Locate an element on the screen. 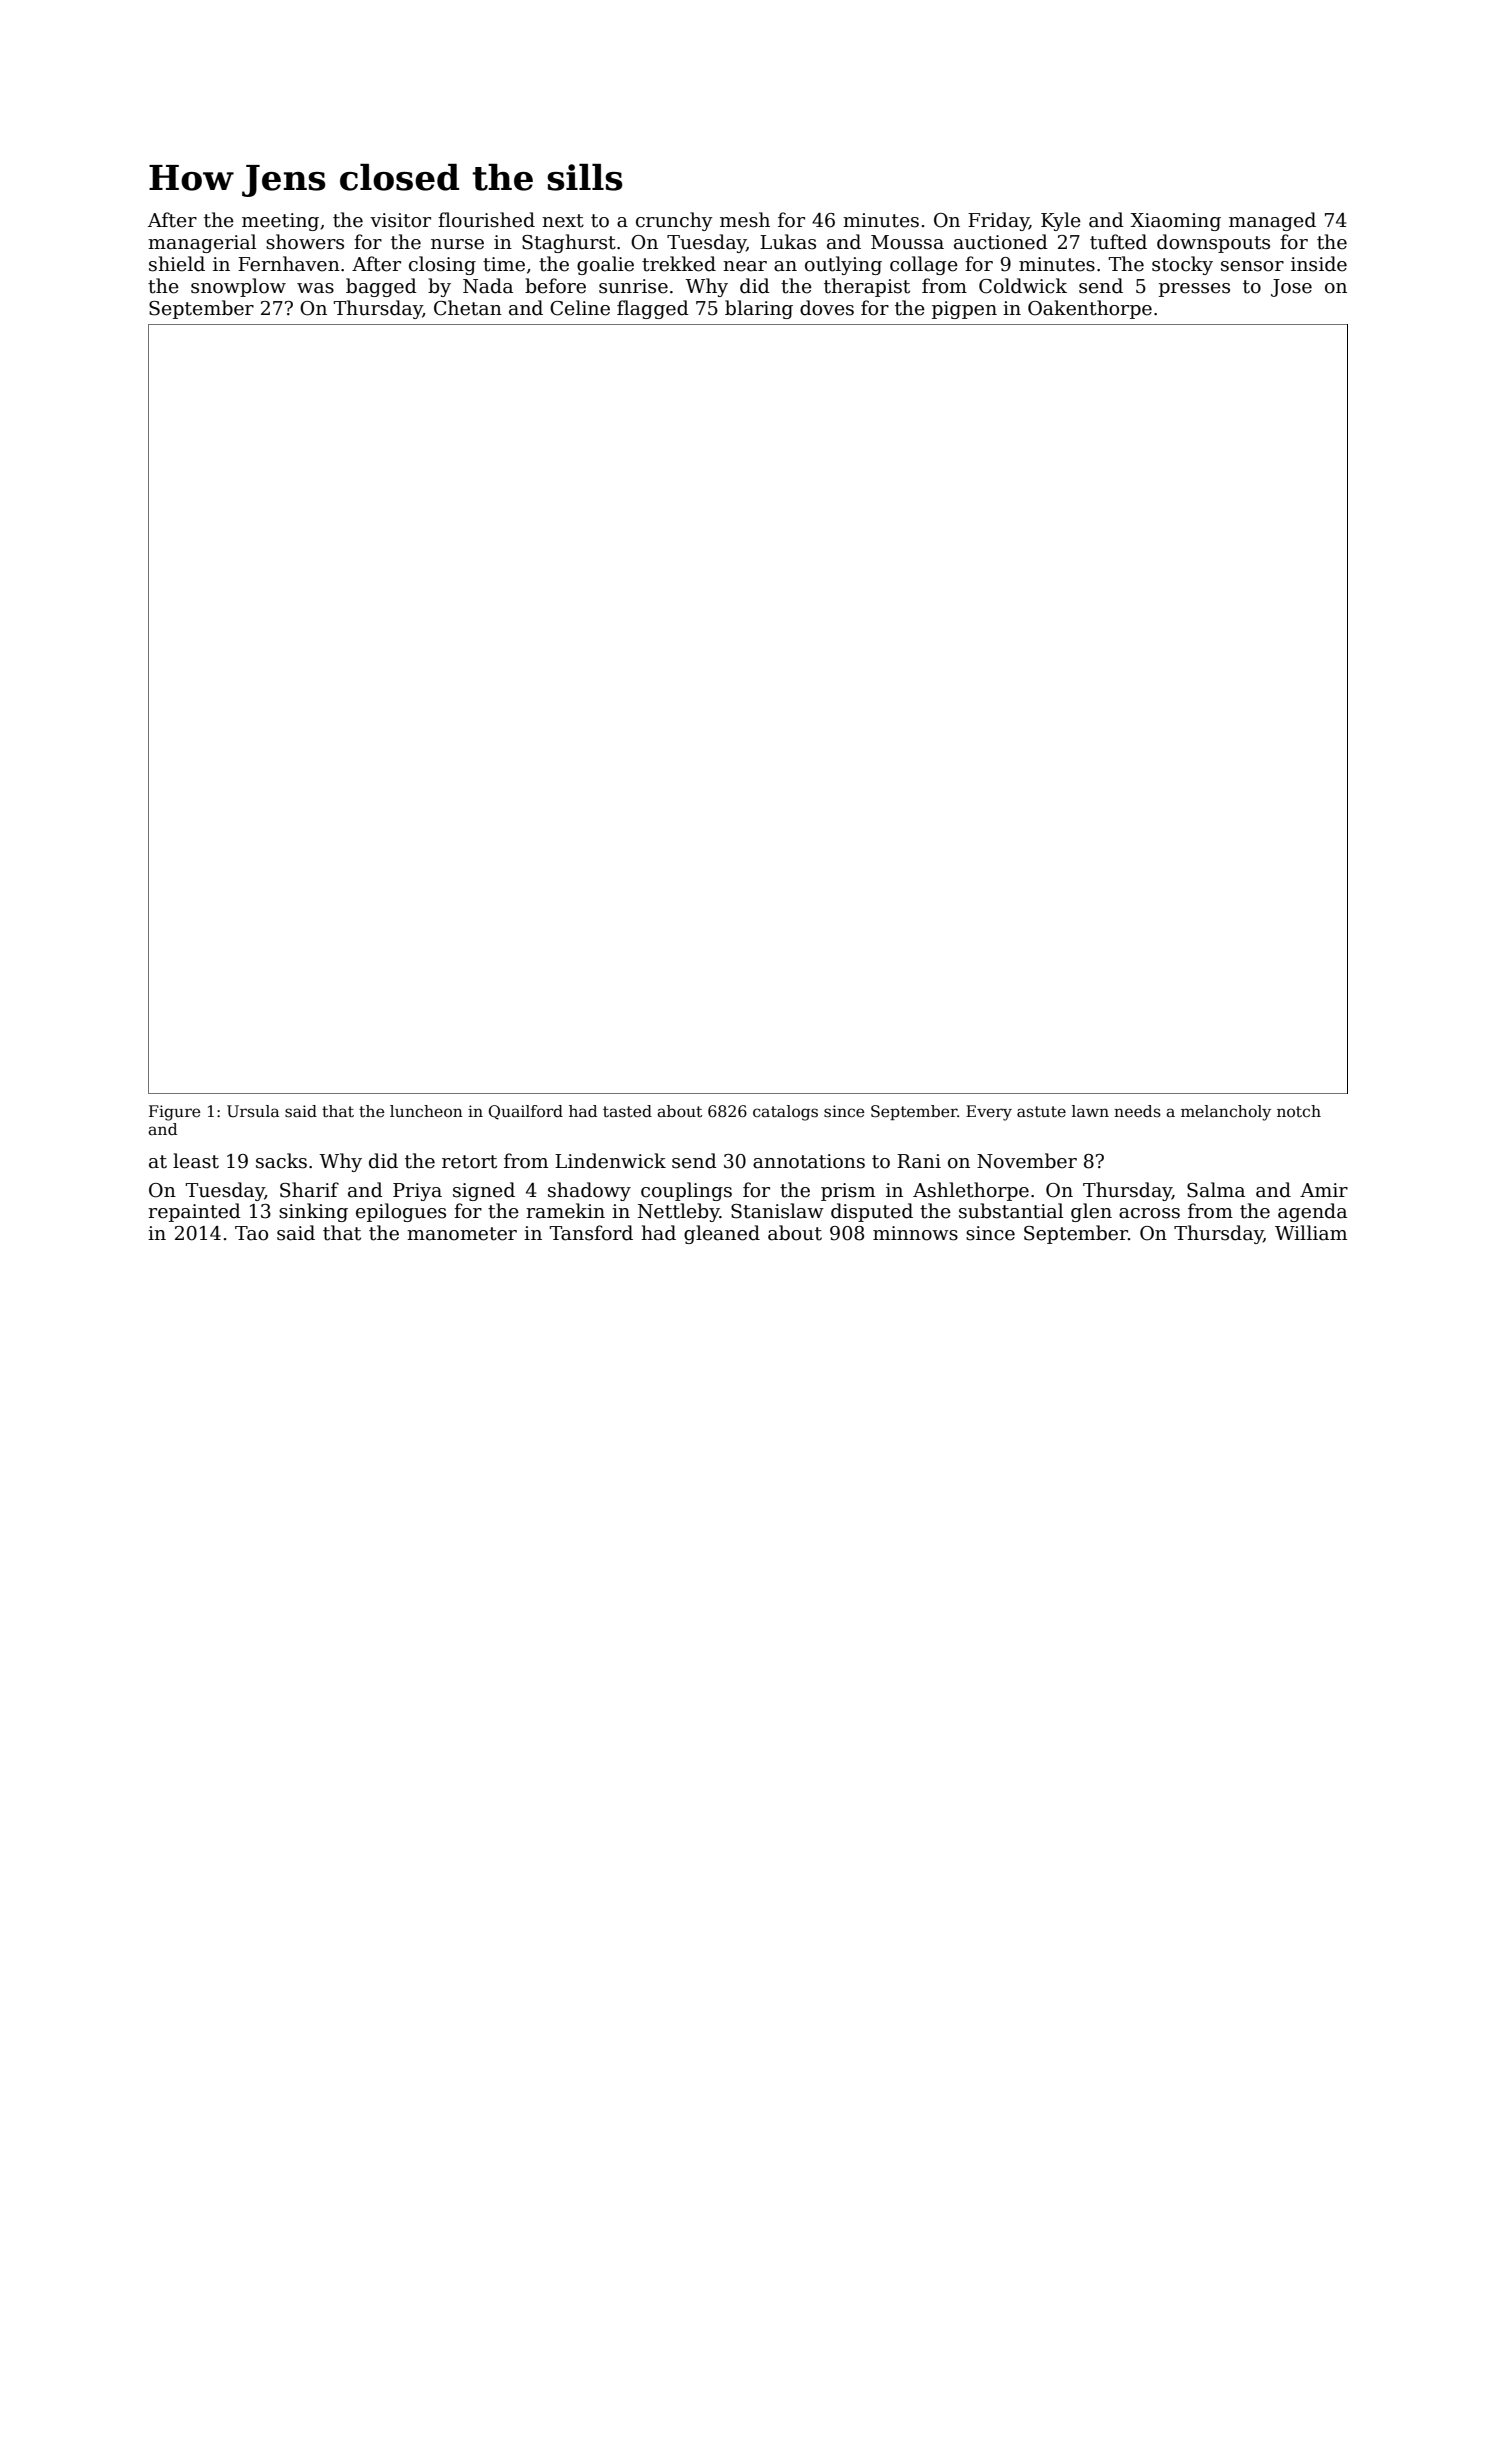 The image size is (1496, 2464). pigpen is located at coordinates (964, 310).
